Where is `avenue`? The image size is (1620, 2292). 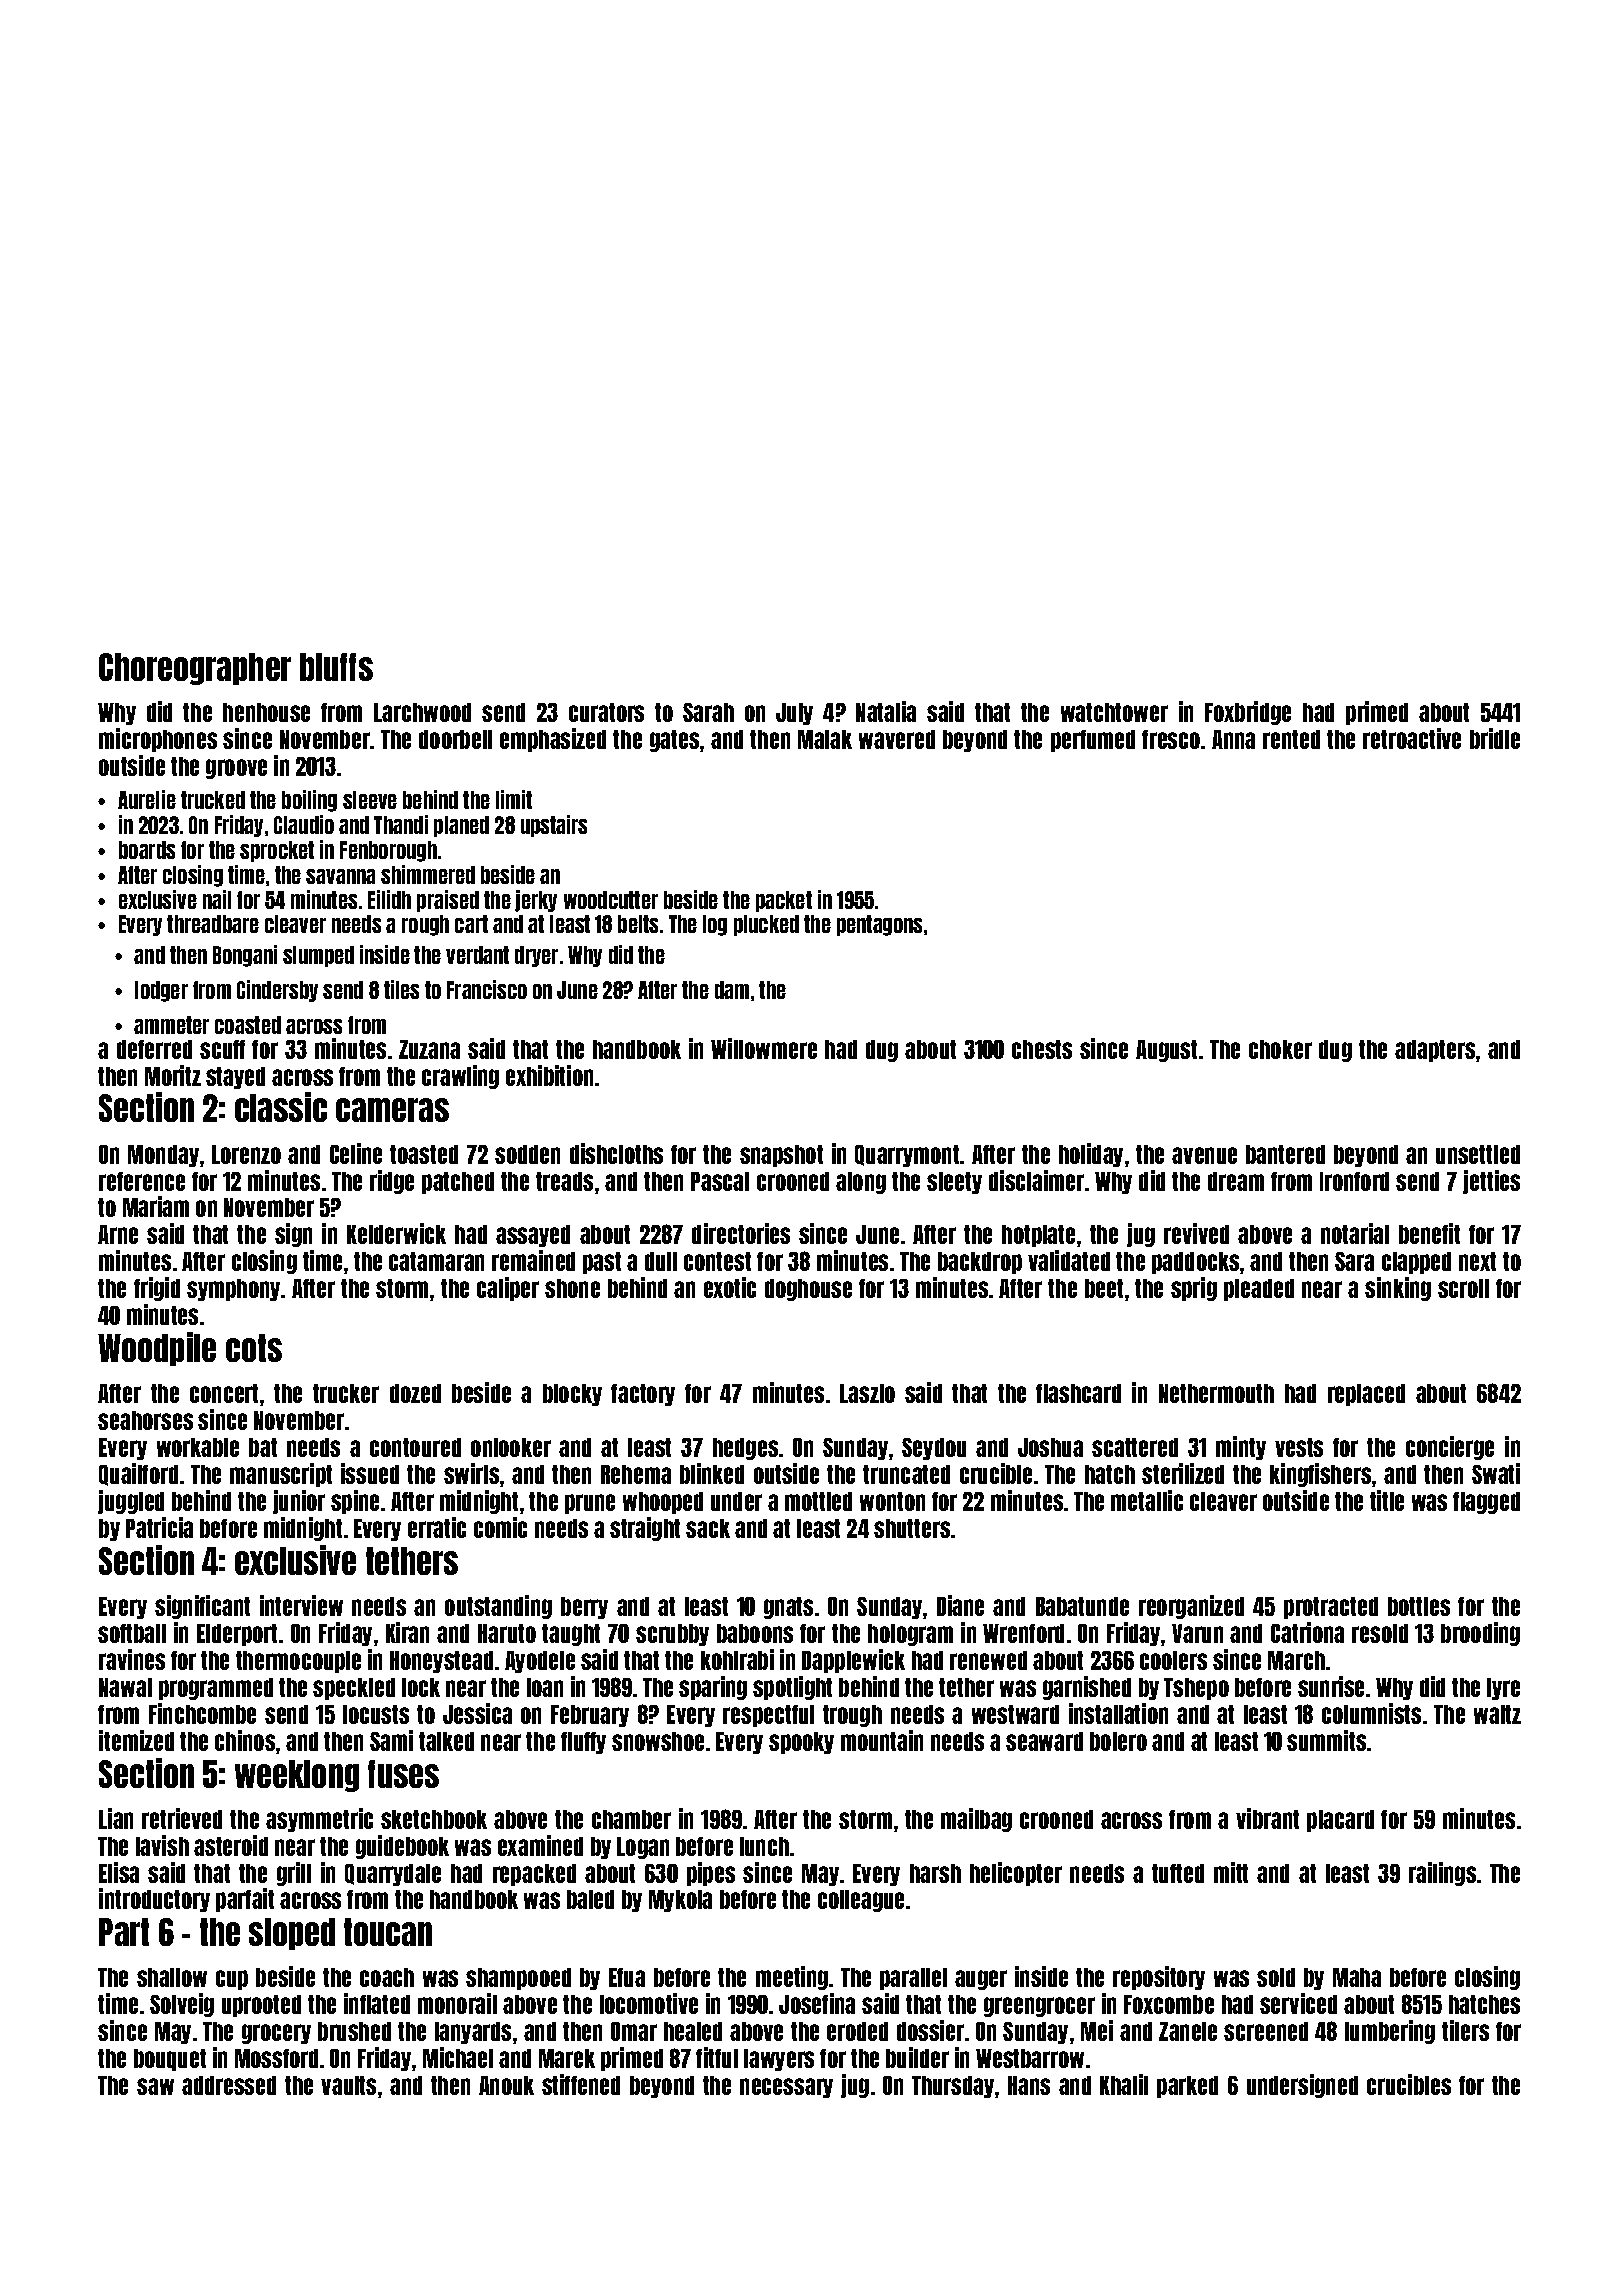
avenue is located at coordinates (1204, 1155).
